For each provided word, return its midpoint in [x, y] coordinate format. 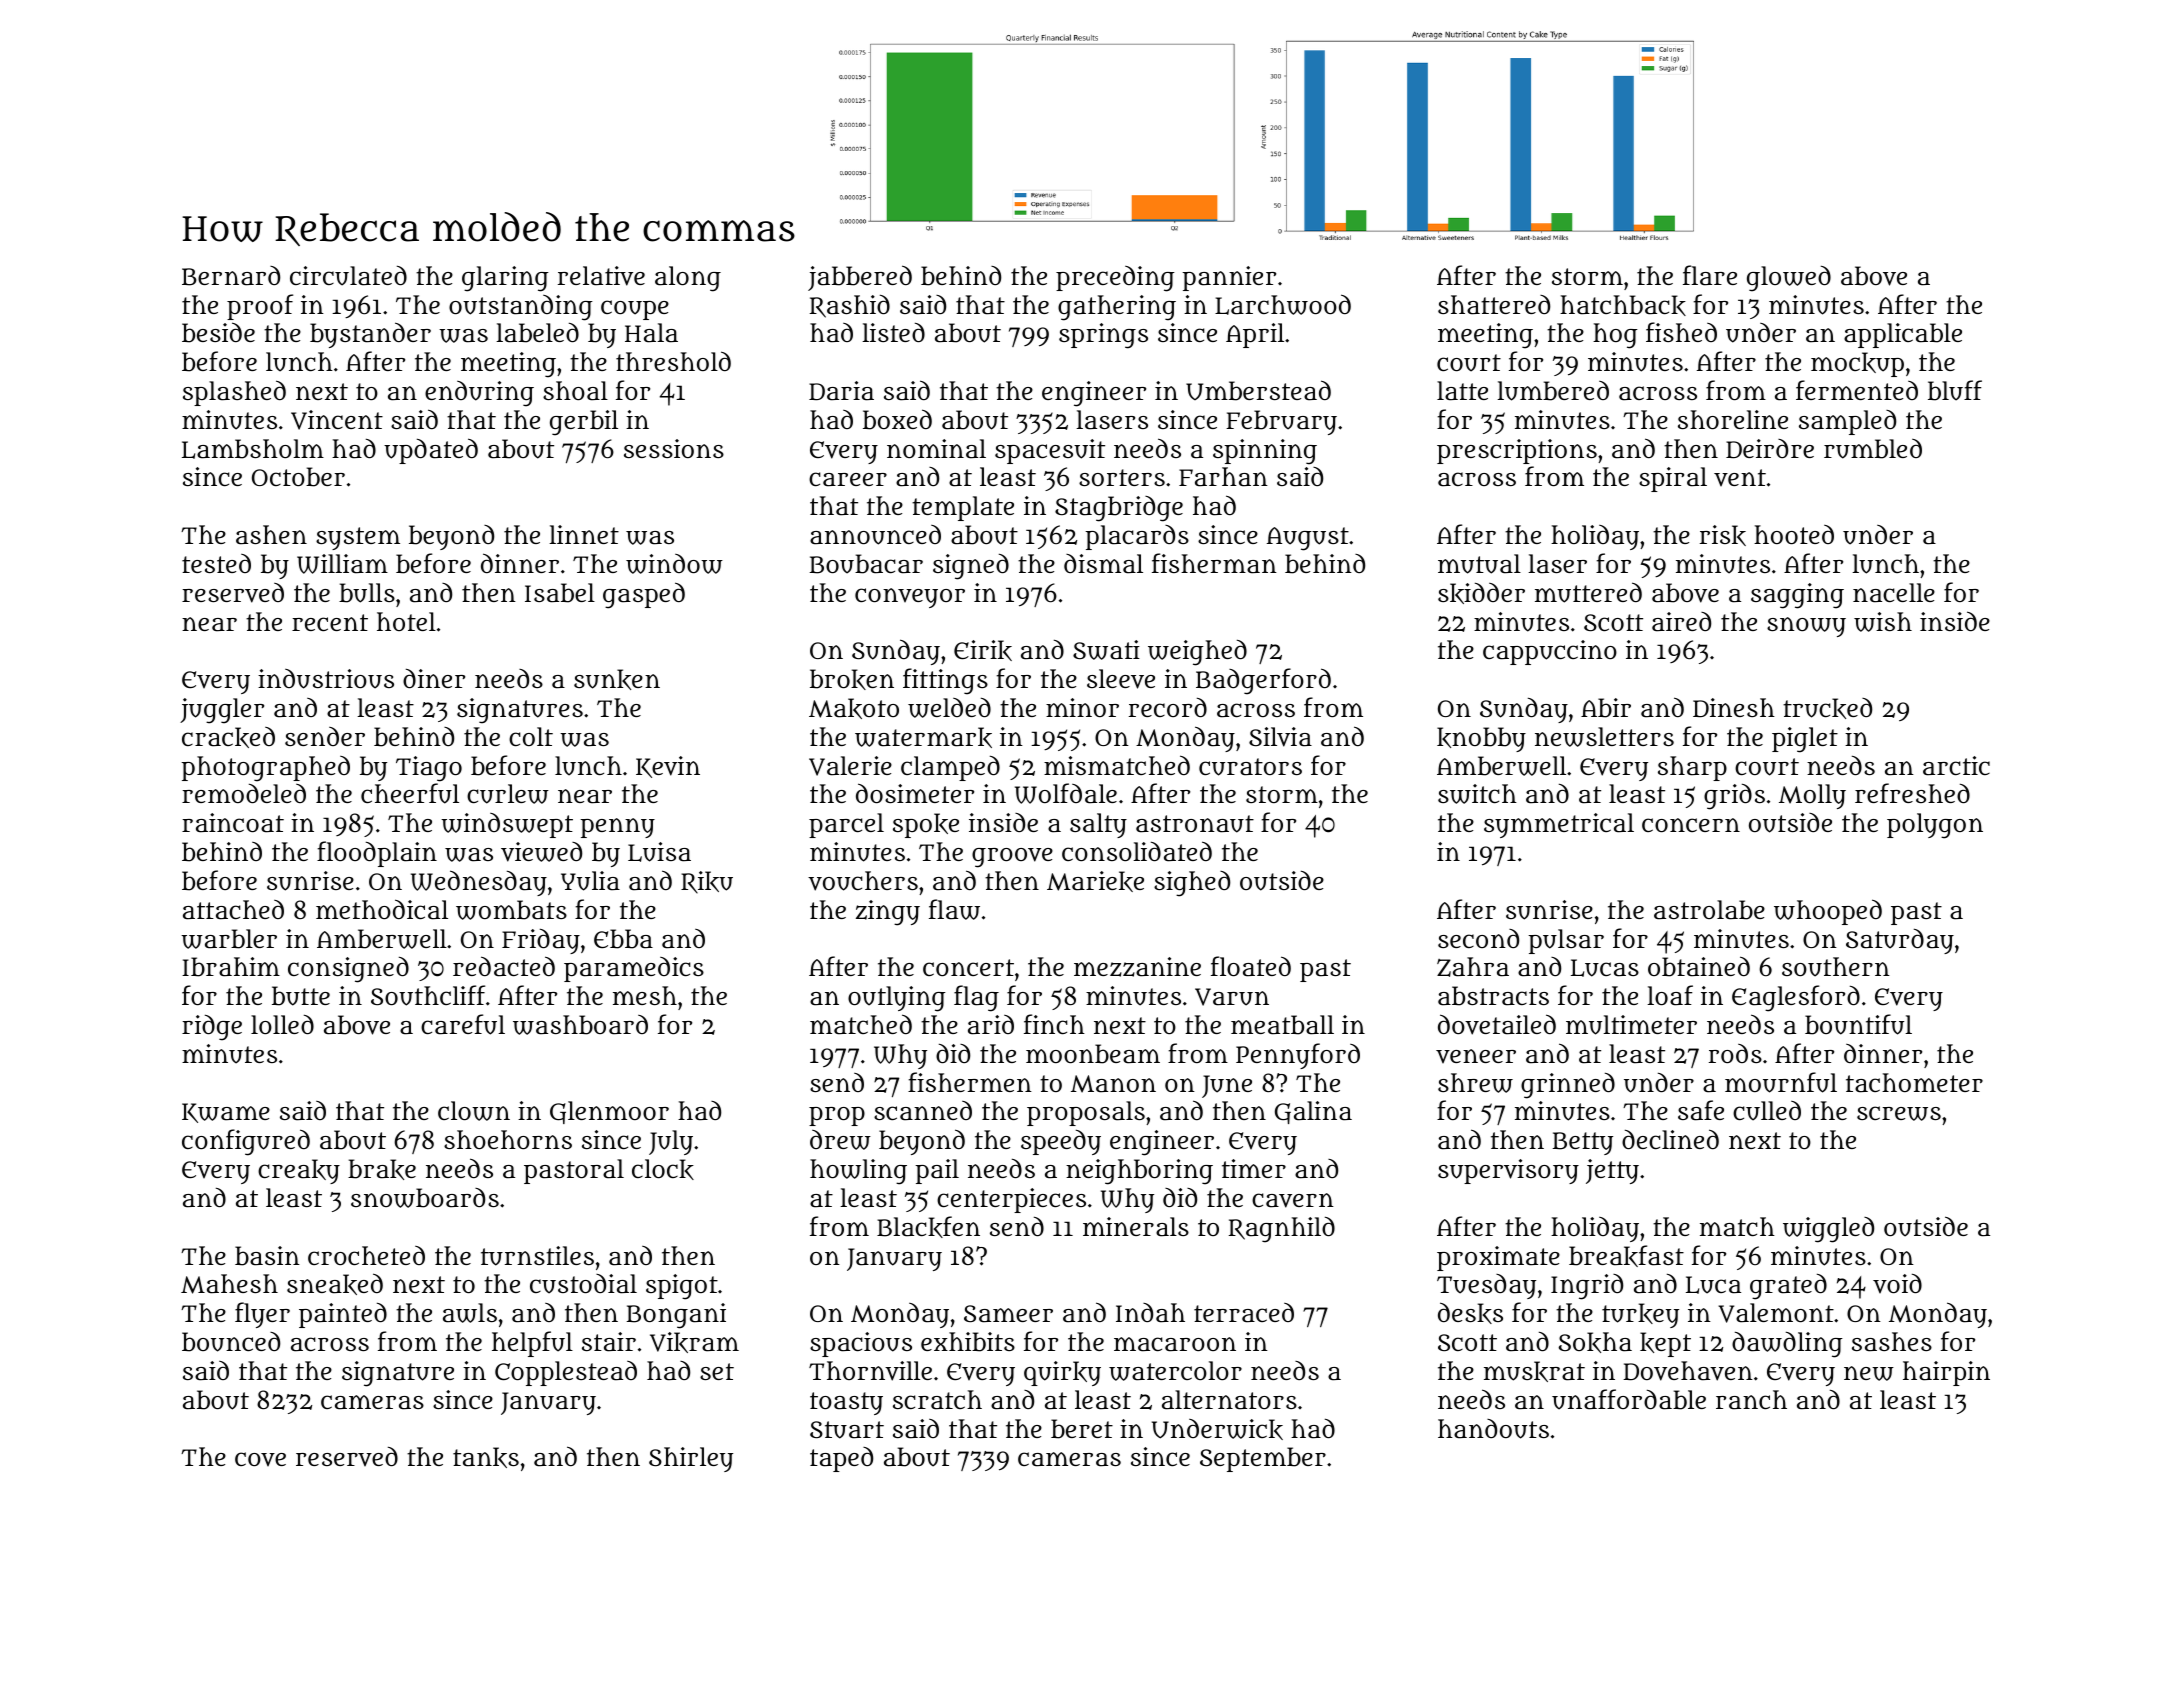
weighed [1197, 652]
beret [1082, 1429]
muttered [1588, 592]
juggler [222, 711]
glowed [1789, 278]
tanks [486, 1457]
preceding [1115, 279]
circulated [348, 275]
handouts [1493, 1429]
